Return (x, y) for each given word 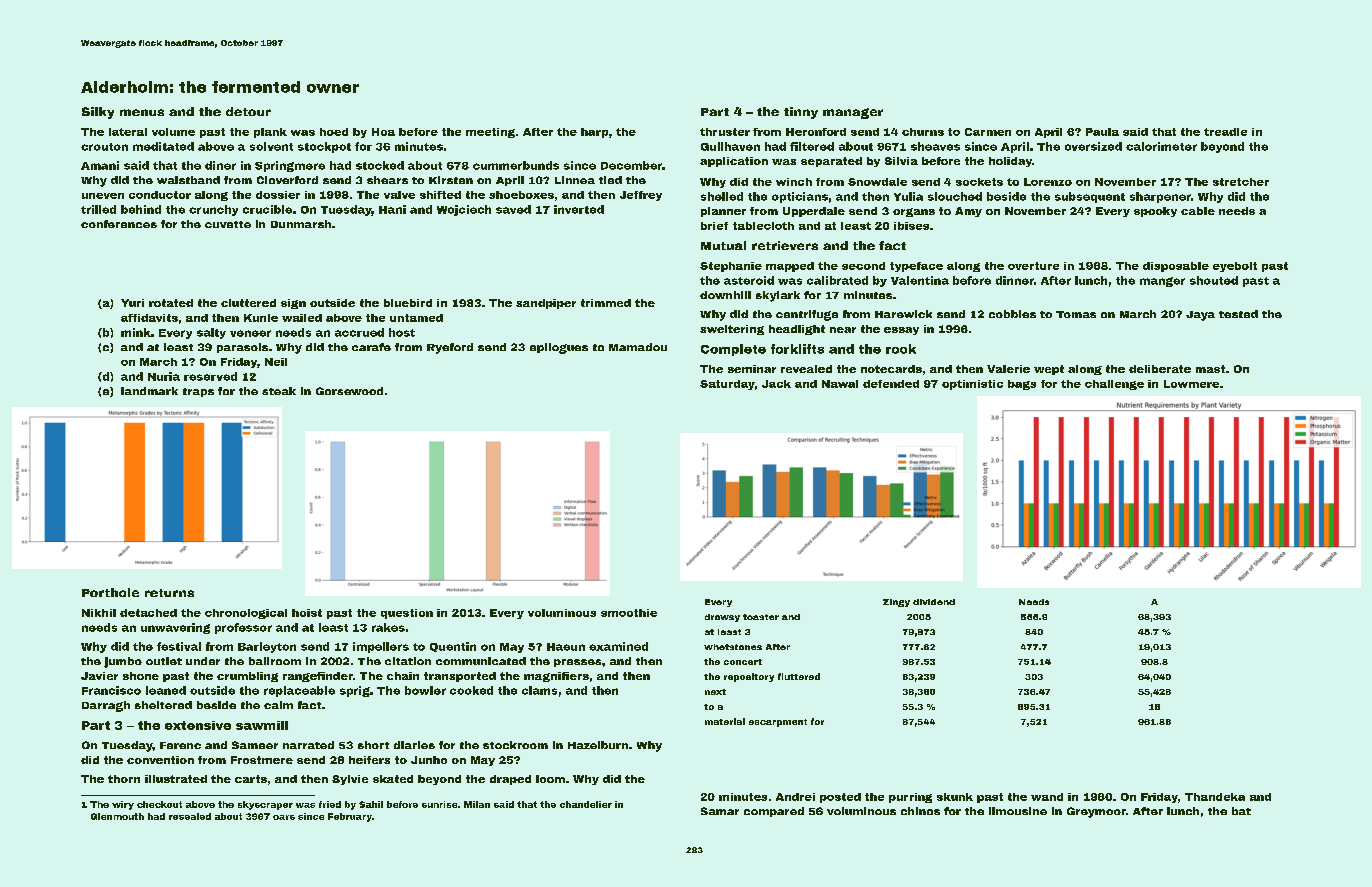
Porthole (110, 592)
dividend (934, 602)
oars (284, 817)
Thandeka (1215, 797)
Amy (968, 212)
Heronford (816, 132)
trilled (98, 209)
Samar (720, 811)
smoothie (629, 613)
